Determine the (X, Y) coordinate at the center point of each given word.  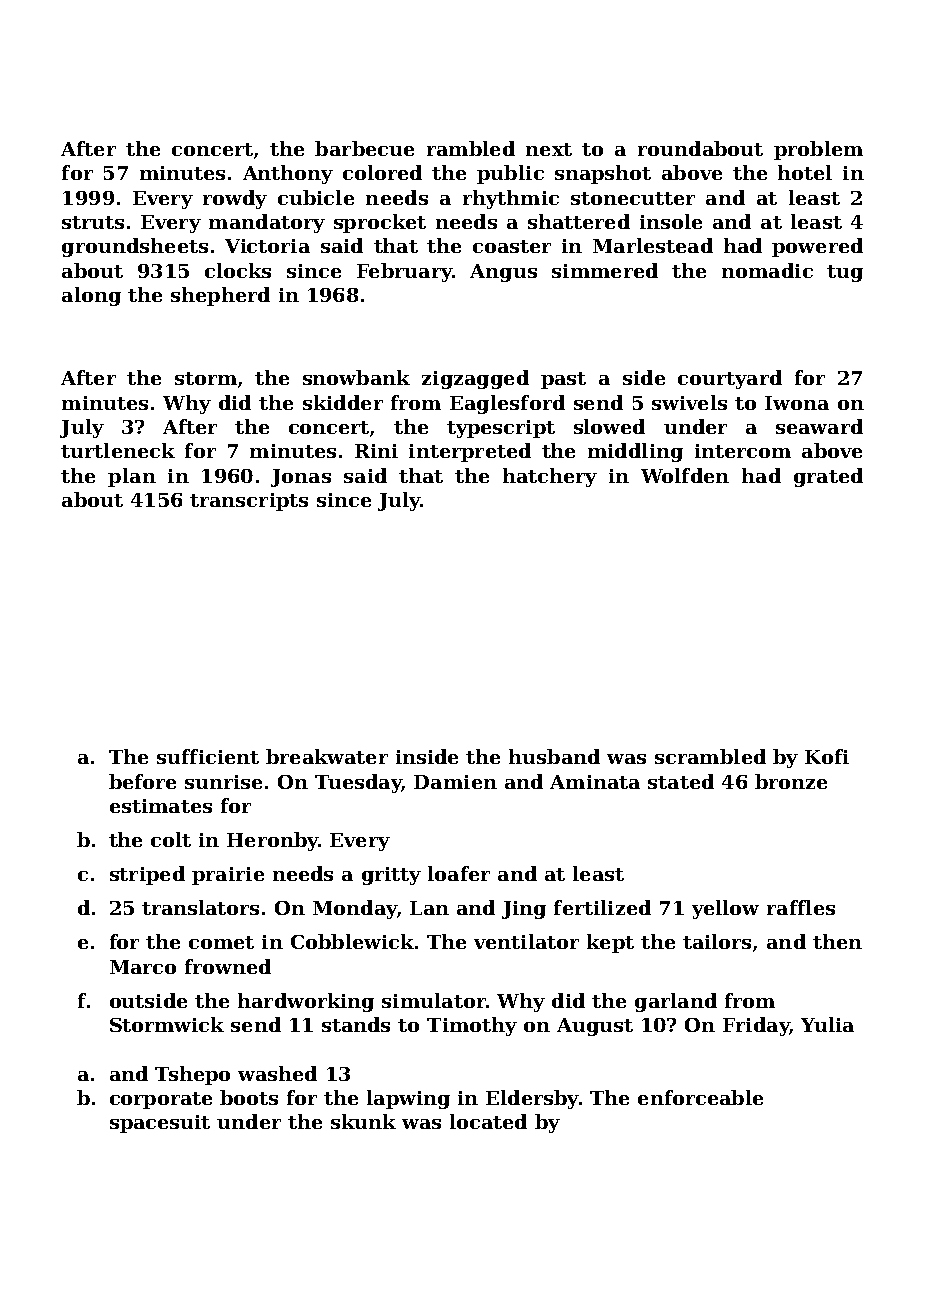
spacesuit (160, 1124)
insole (671, 221)
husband (554, 756)
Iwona (797, 403)
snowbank (356, 377)
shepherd (220, 296)
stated (681, 781)
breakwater (327, 756)
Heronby (272, 841)
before (142, 781)
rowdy (235, 199)
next (549, 149)
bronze (791, 781)
